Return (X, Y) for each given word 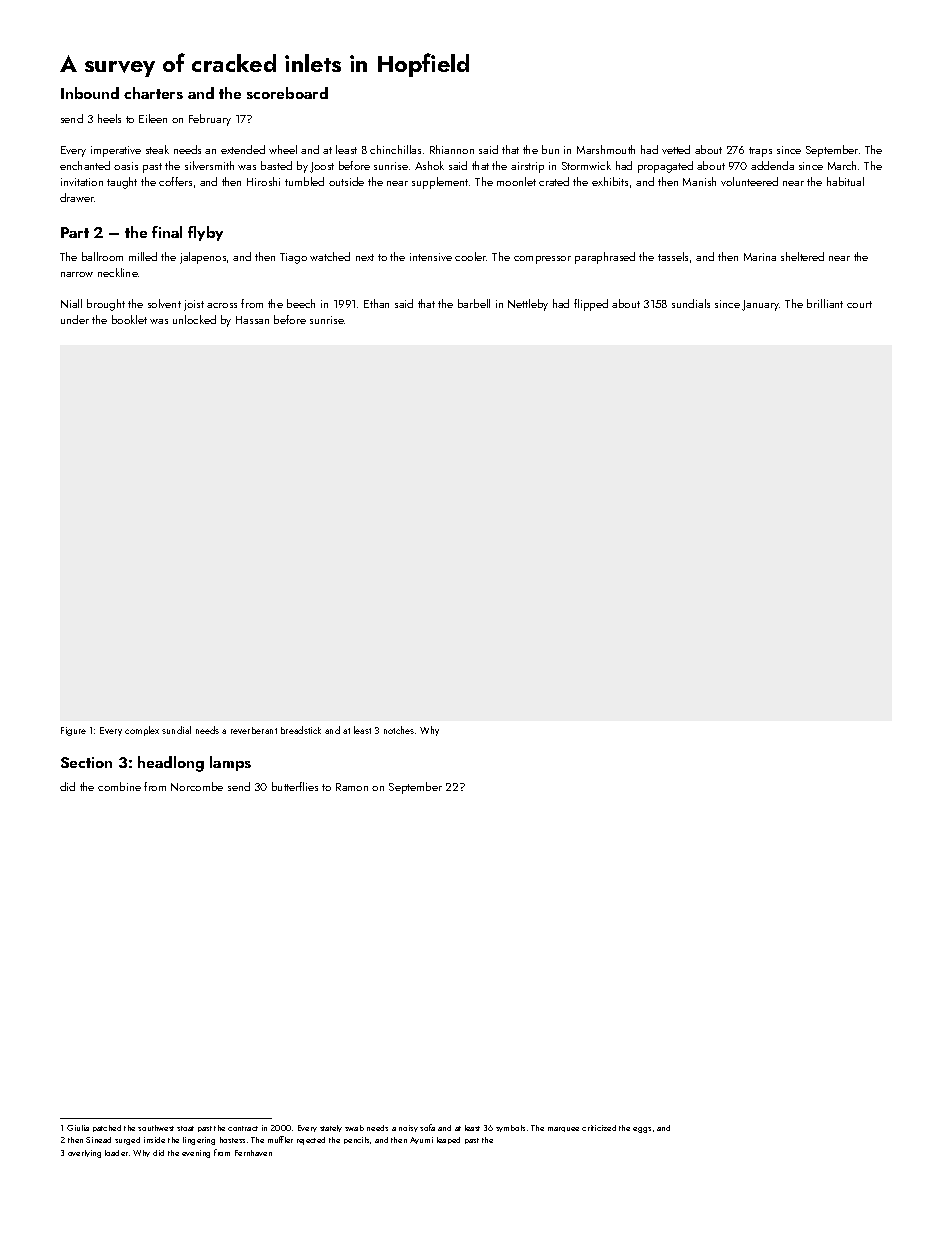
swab (354, 1128)
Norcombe (197, 786)
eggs (642, 1130)
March (842, 165)
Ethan (376, 303)
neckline (118, 272)
